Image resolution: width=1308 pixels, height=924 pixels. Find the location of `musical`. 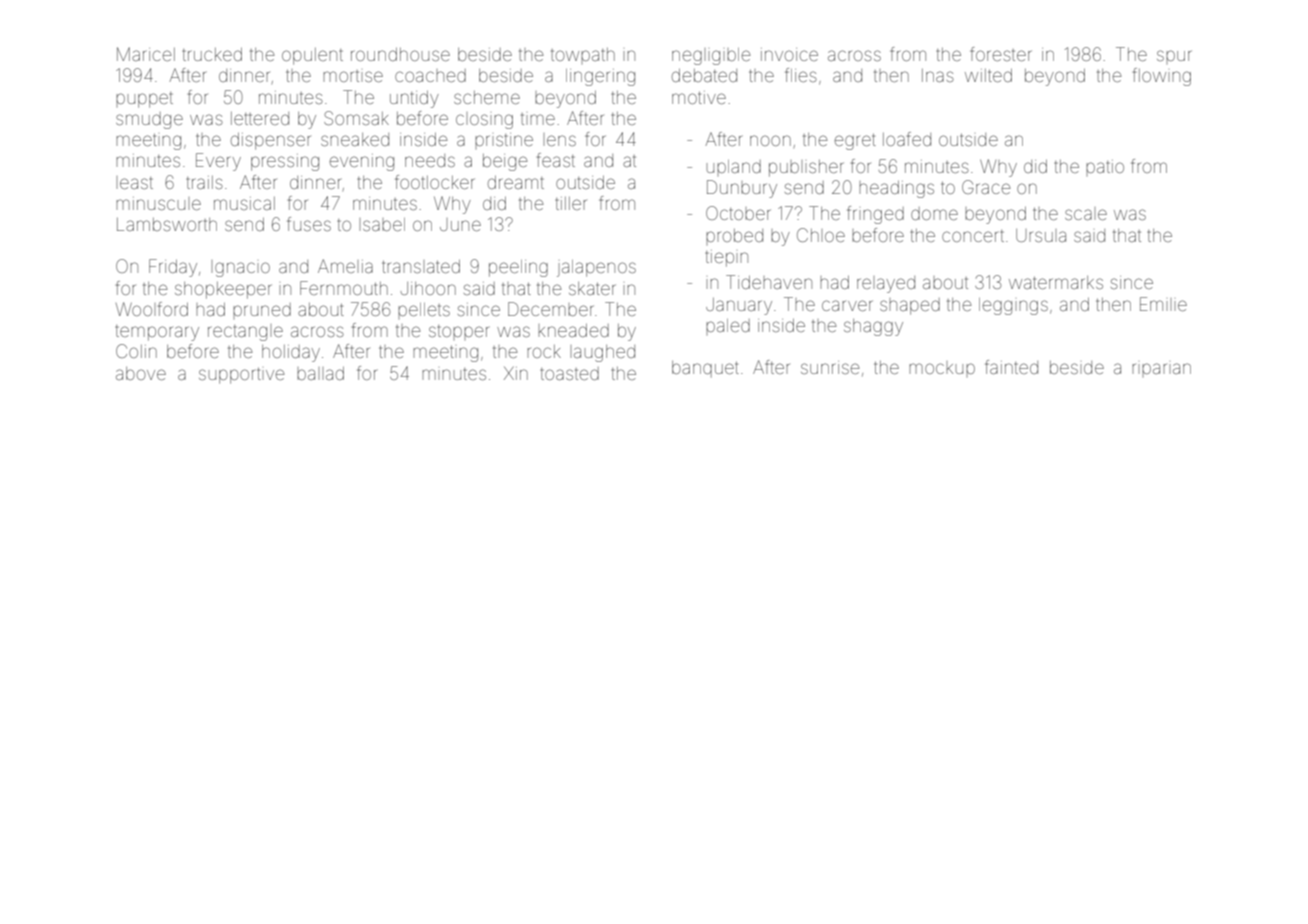

musical is located at coordinates (244, 203).
